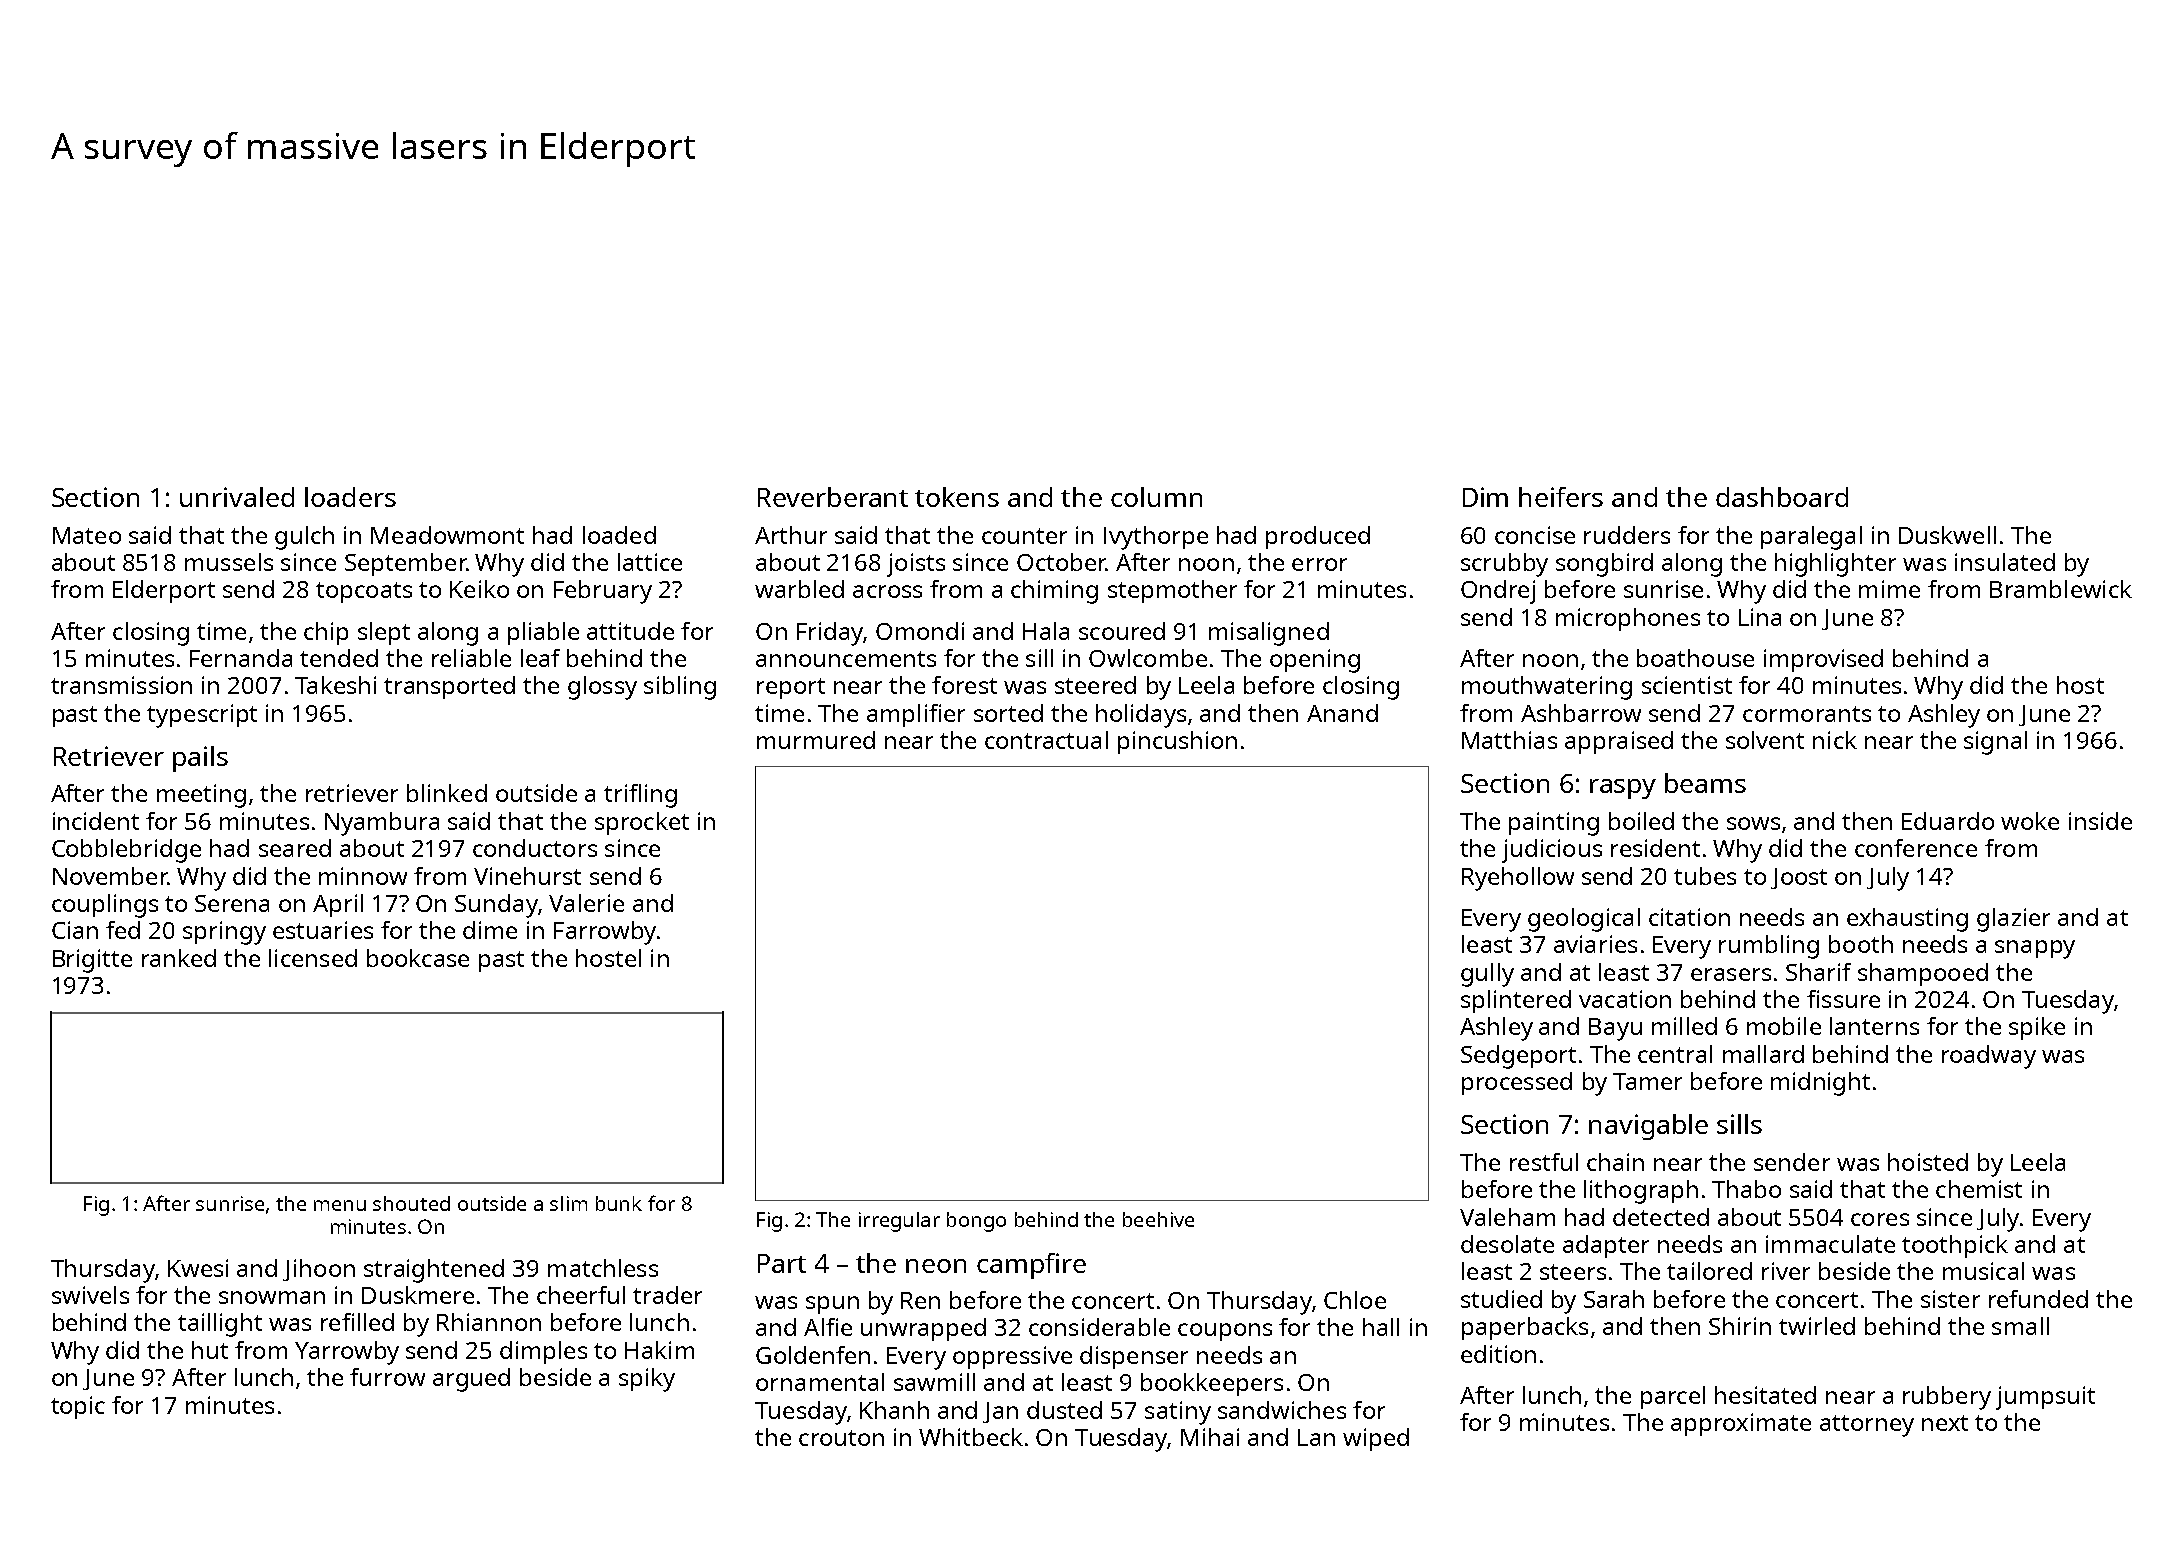 This screenshot has height=1545, width=2184. Describe the element at coordinates (2100, 821) in the screenshot. I see `inside` at that location.
